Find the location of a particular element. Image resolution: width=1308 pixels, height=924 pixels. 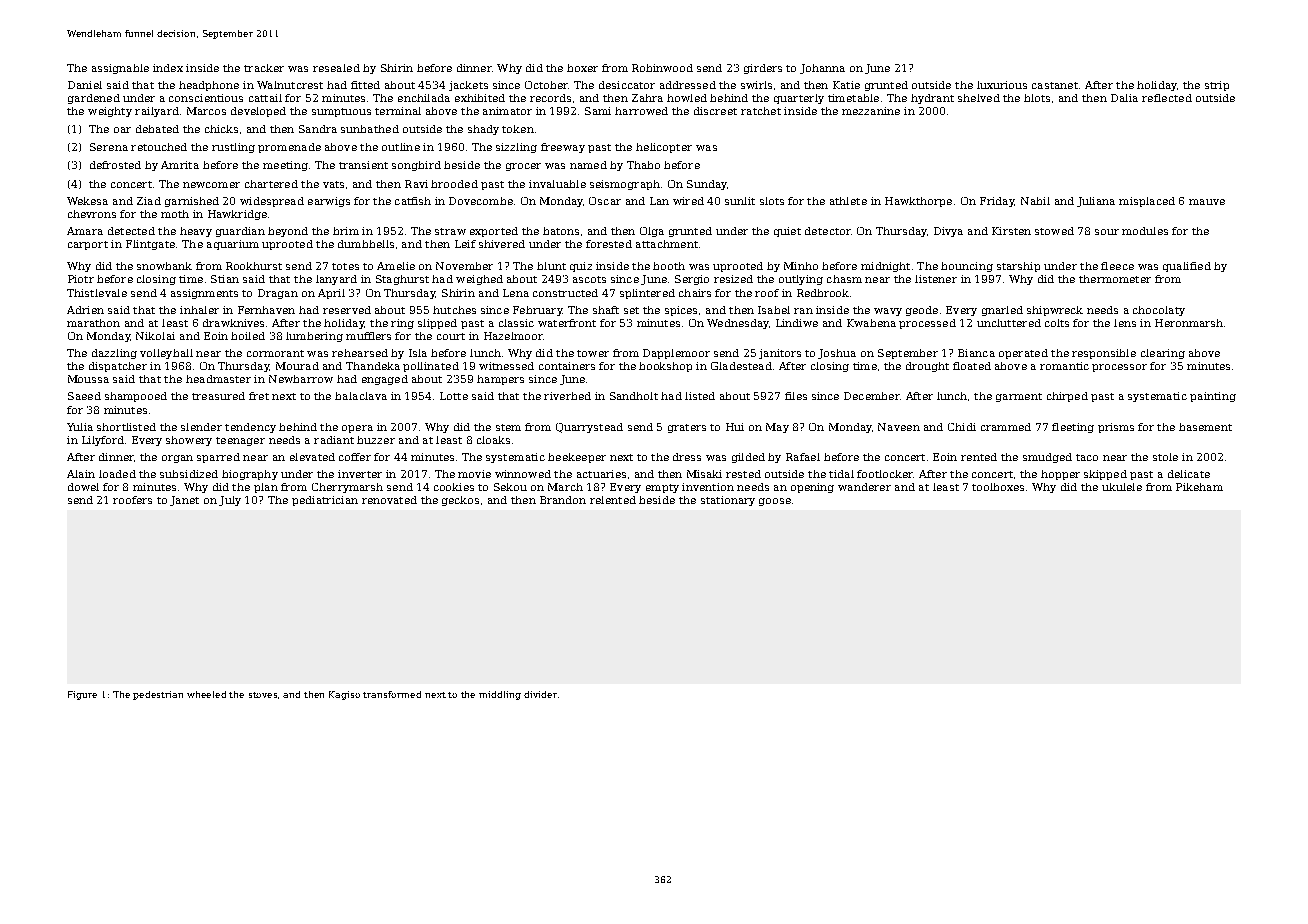

wheeled is located at coordinates (206, 694).
